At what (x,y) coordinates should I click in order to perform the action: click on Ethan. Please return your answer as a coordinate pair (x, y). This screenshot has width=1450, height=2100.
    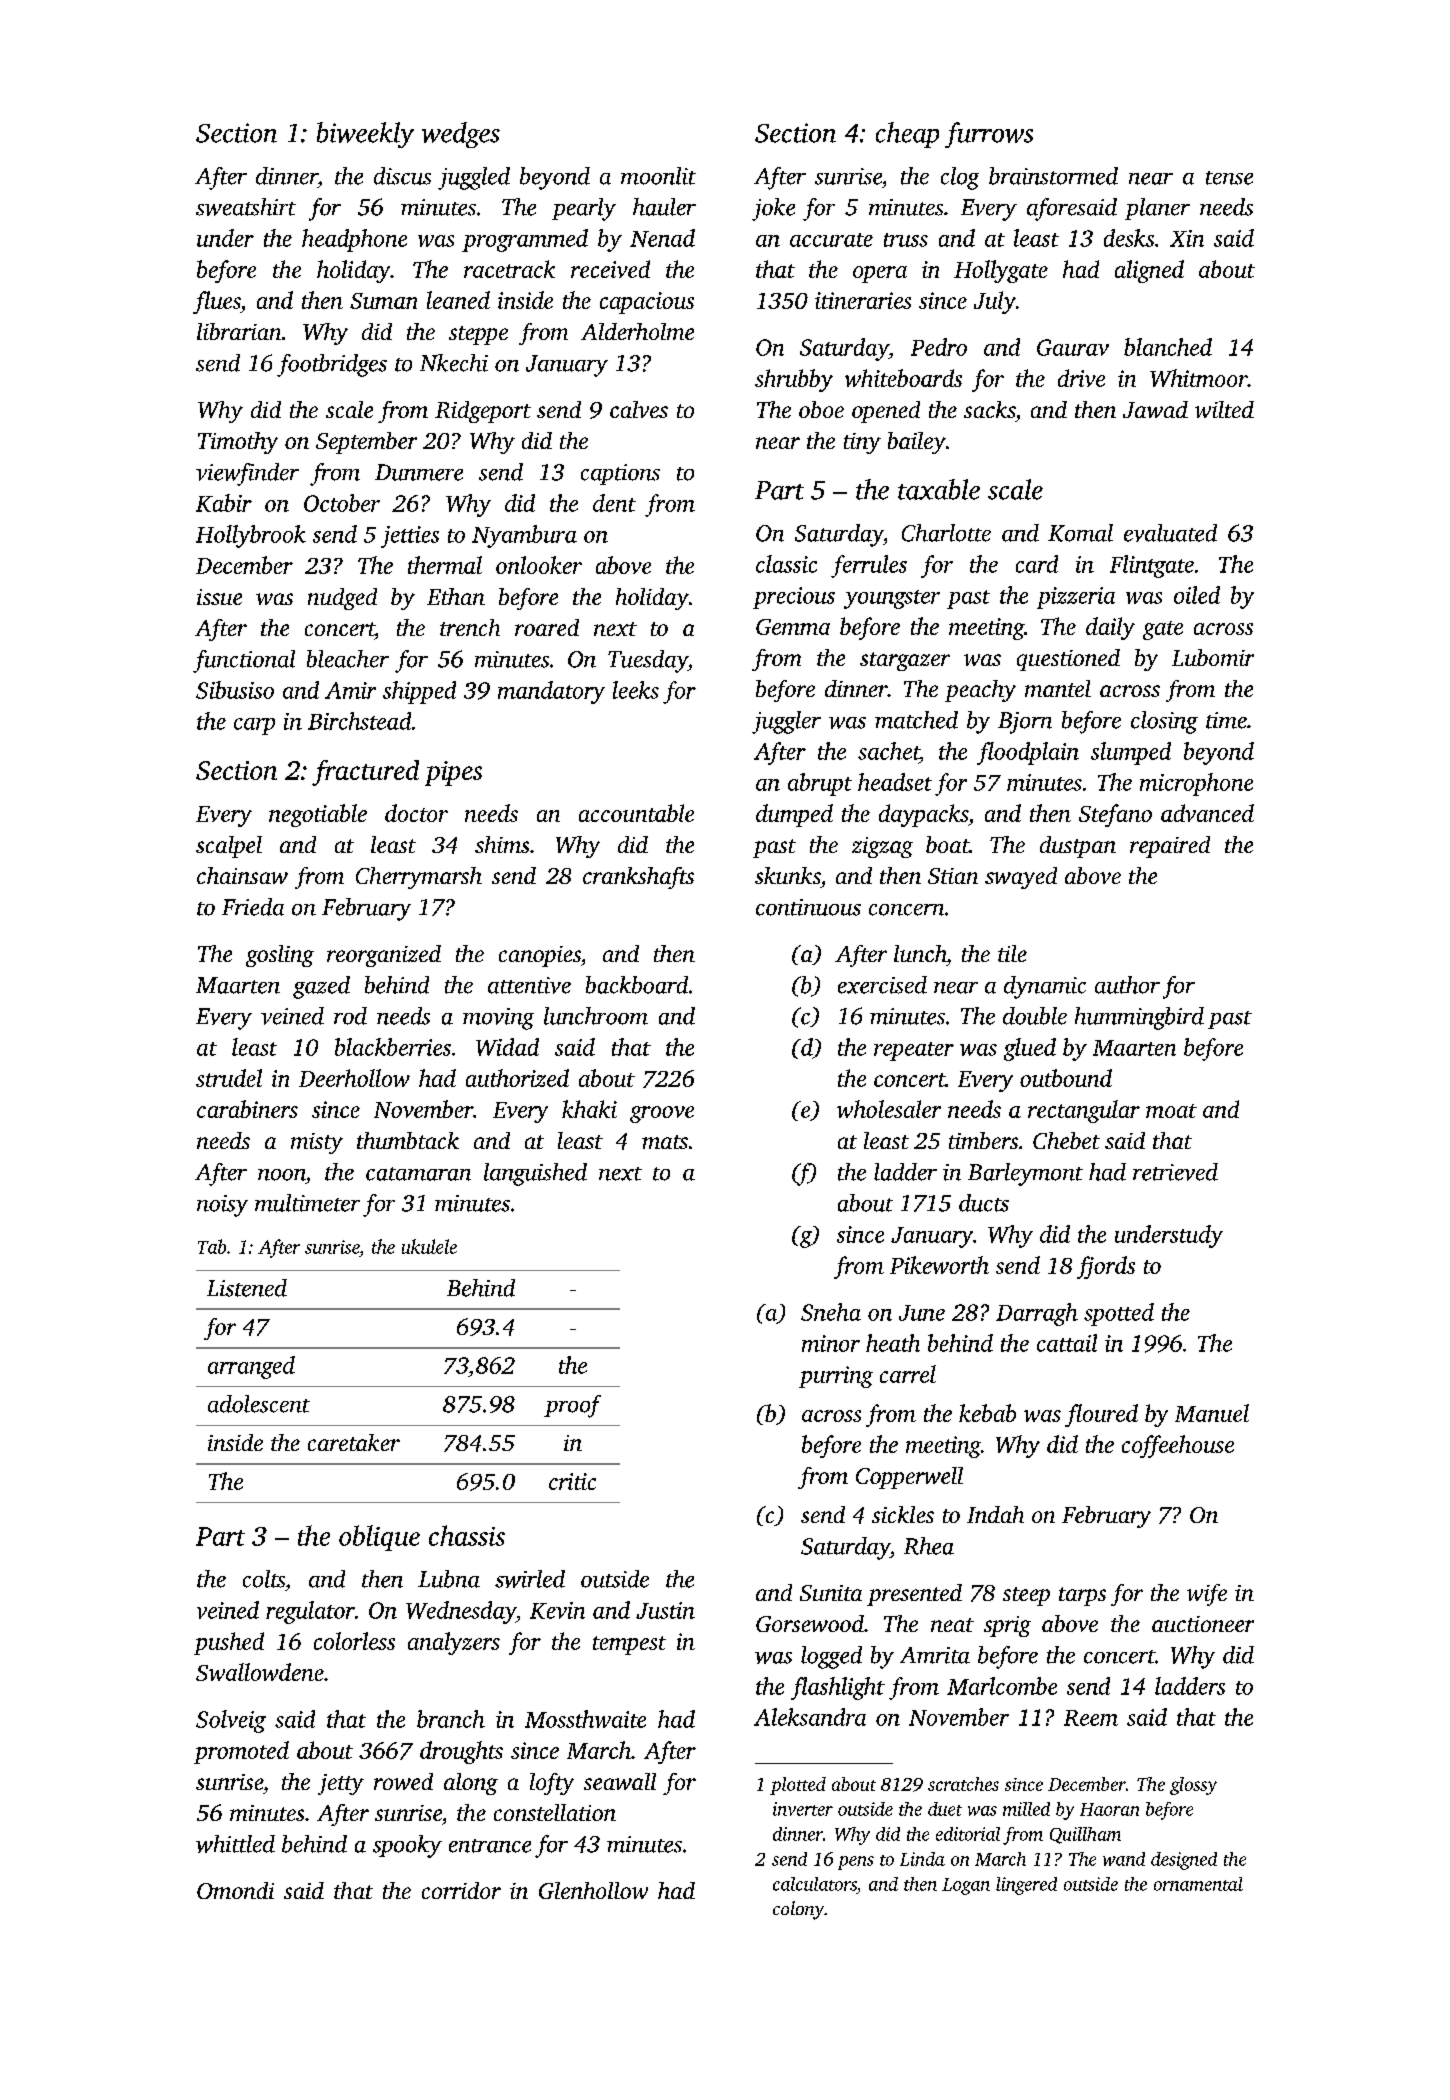
    Looking at the image, I should click on (456, 596).
